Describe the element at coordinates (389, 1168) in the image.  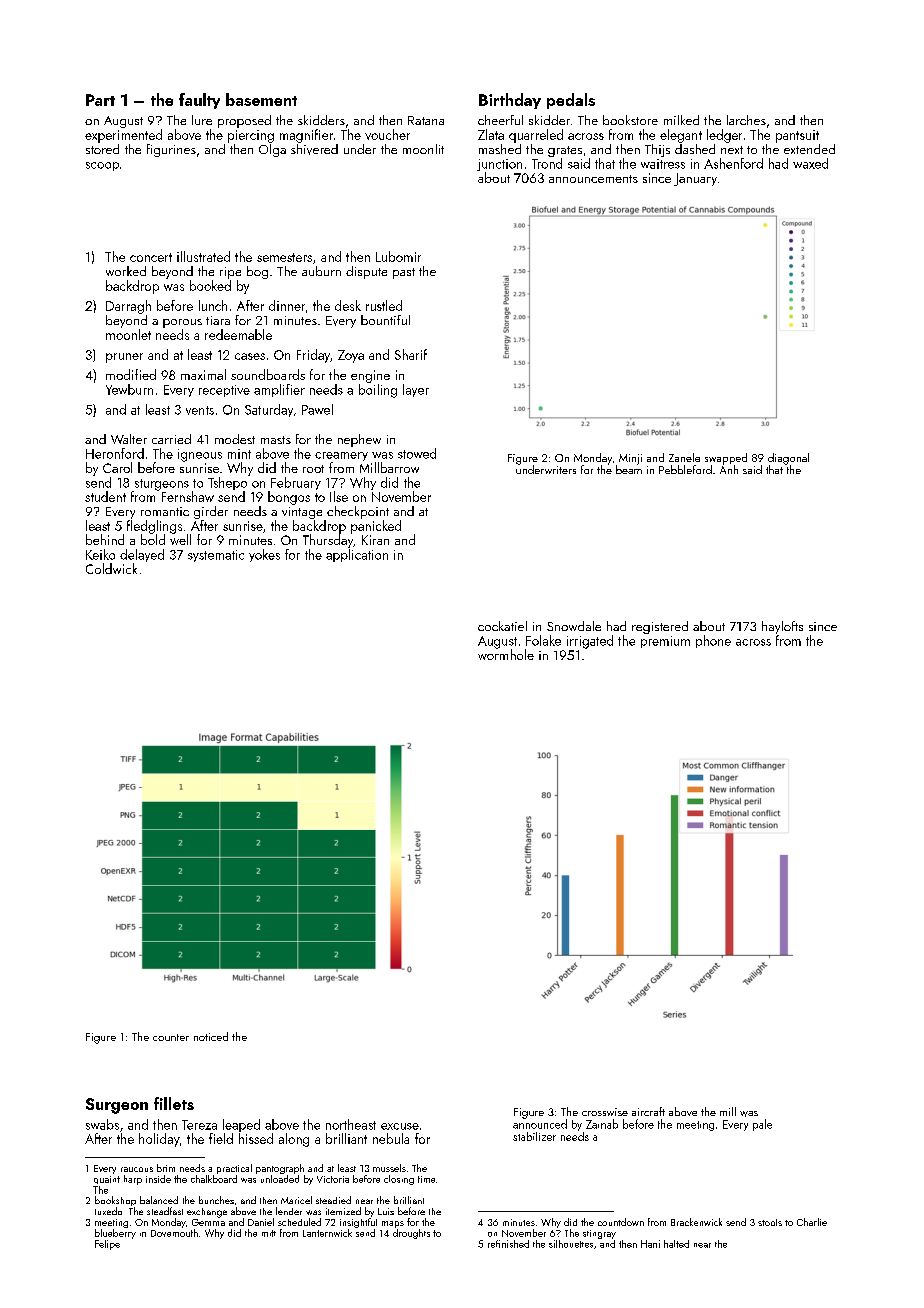
I see `mussels` at that location.
